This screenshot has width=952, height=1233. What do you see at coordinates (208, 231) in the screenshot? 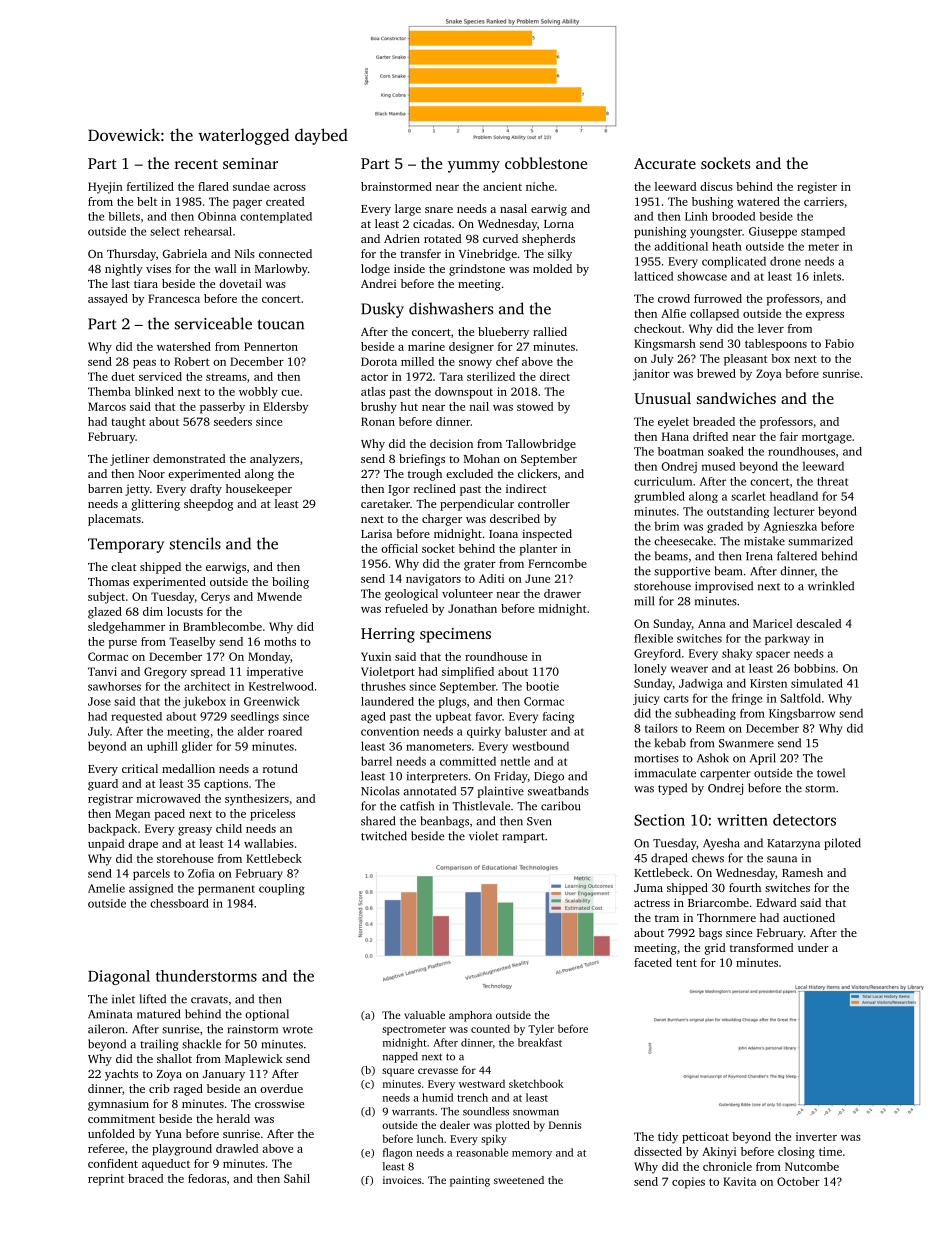
I see `rehearsal` at bounding box center [208, 231].
